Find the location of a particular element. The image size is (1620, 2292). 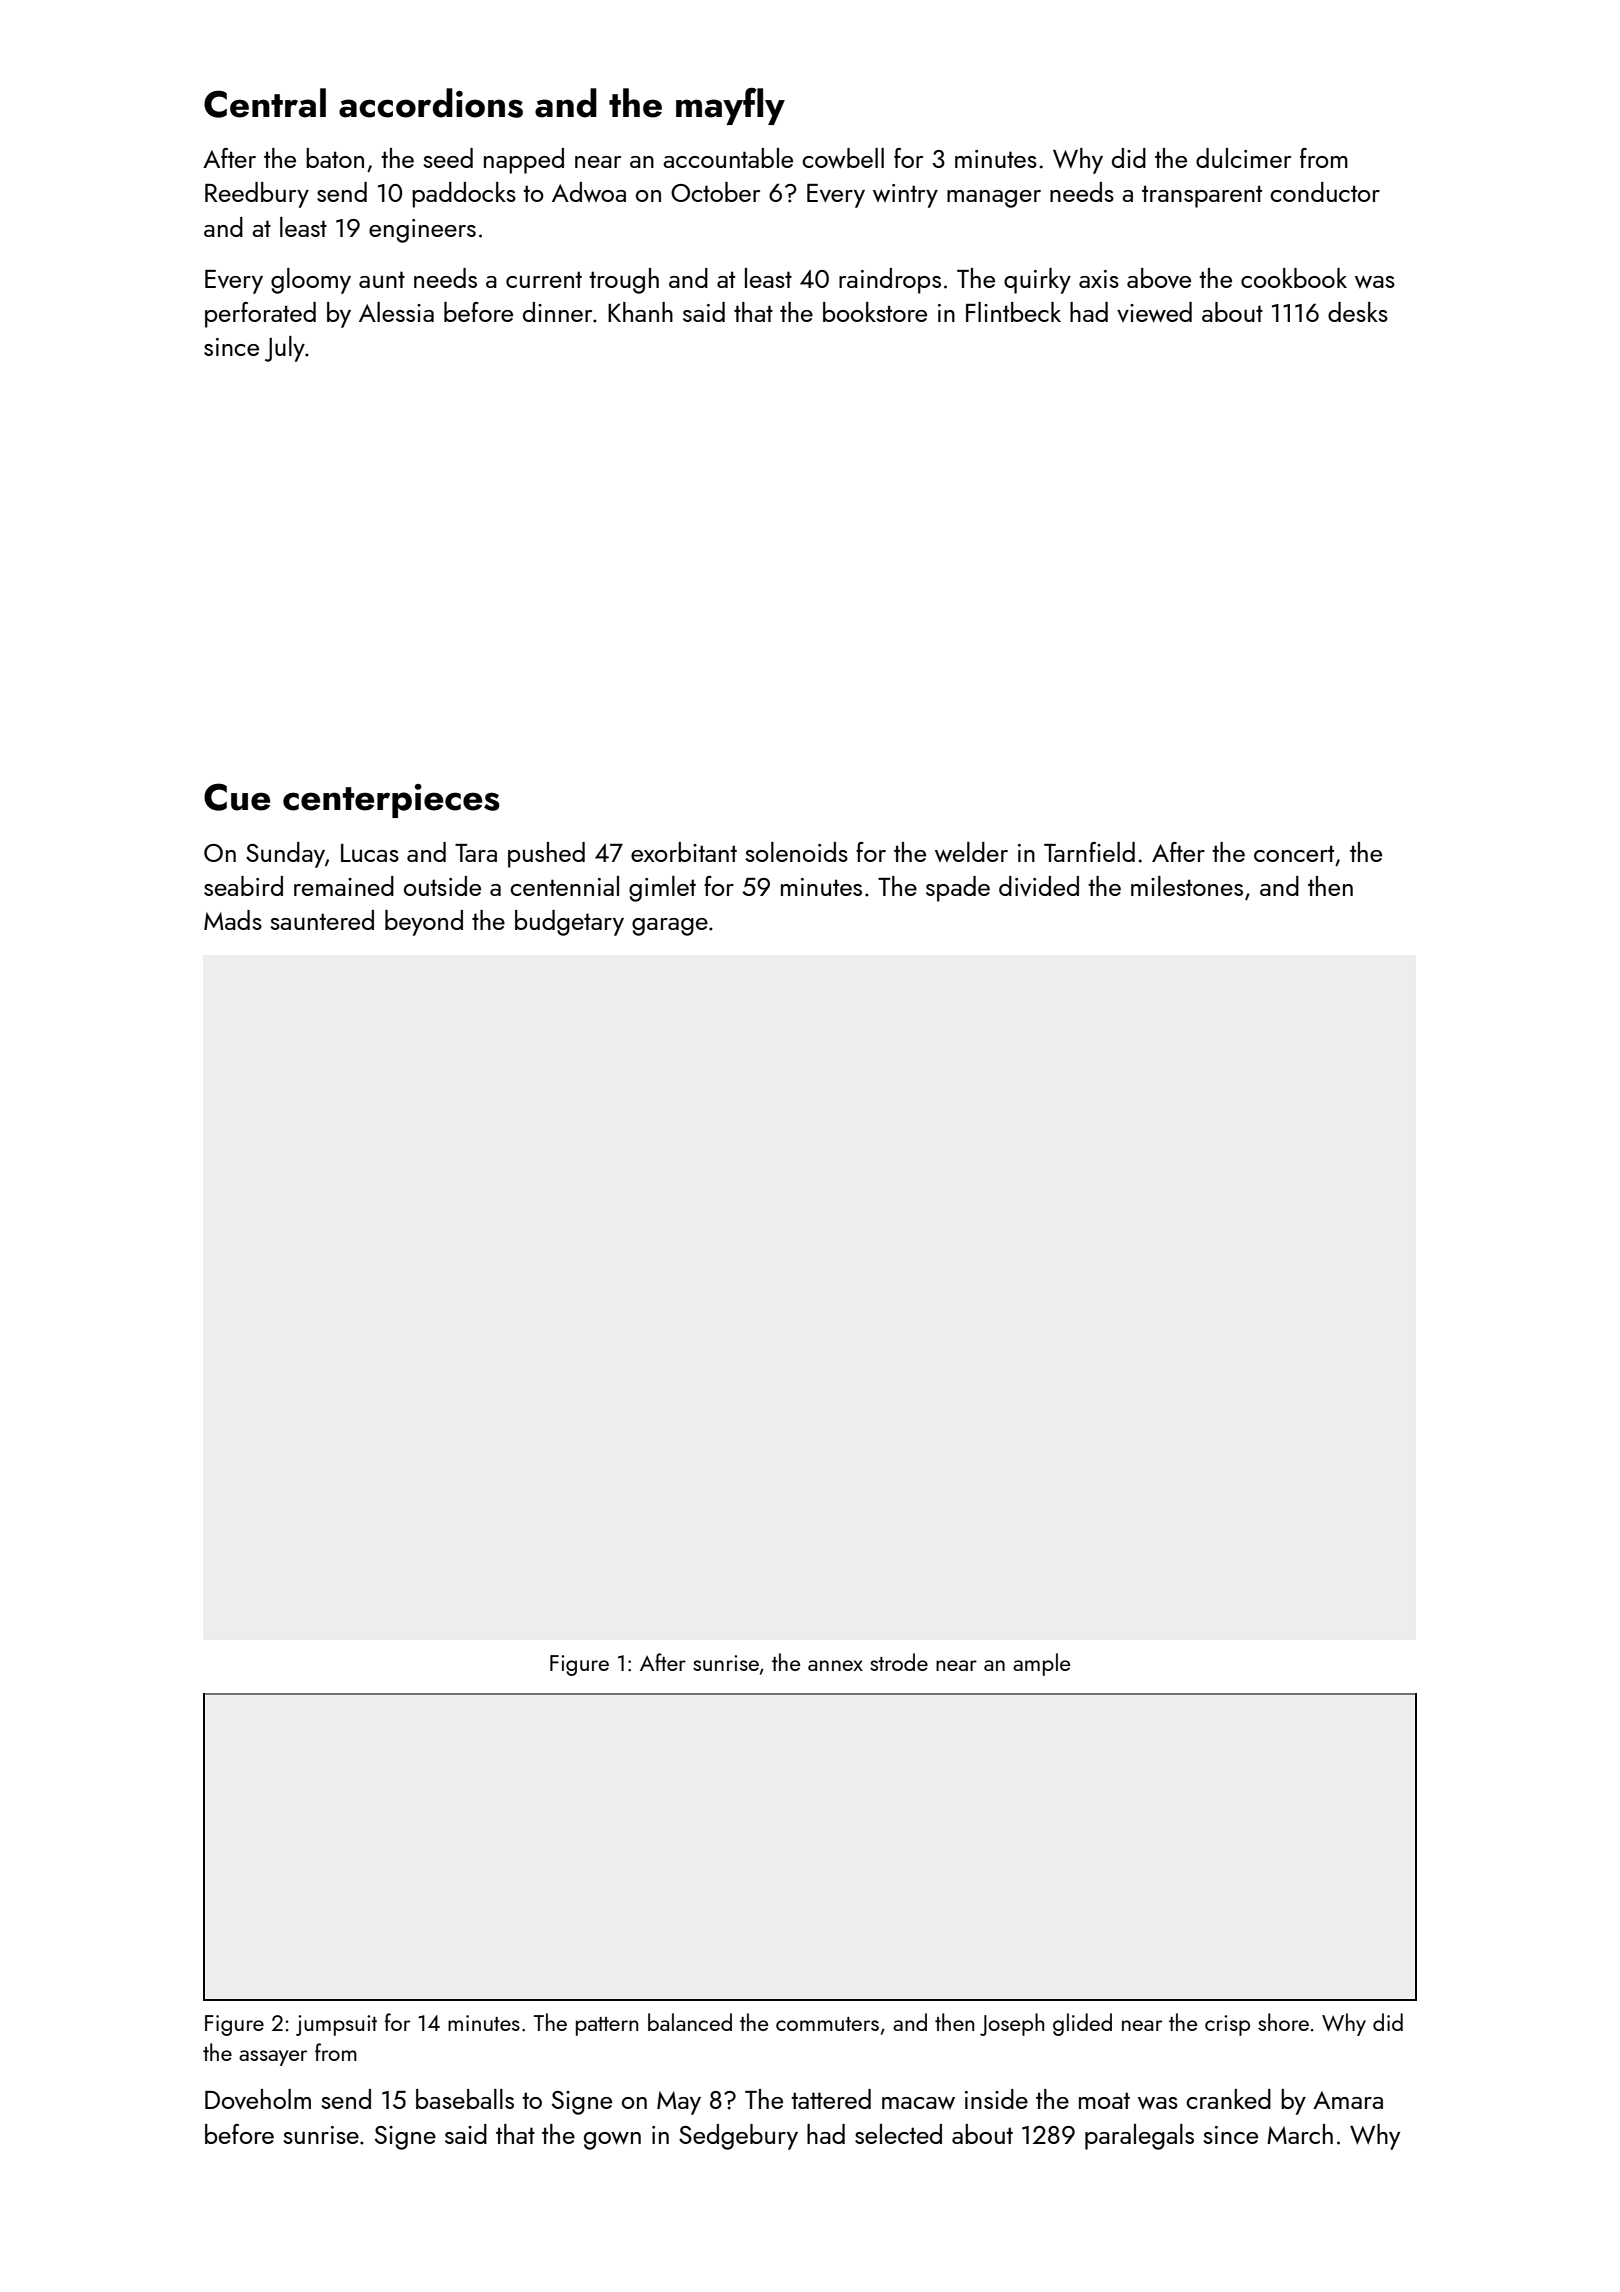

conductor is located at coordinates (1325, 192).
